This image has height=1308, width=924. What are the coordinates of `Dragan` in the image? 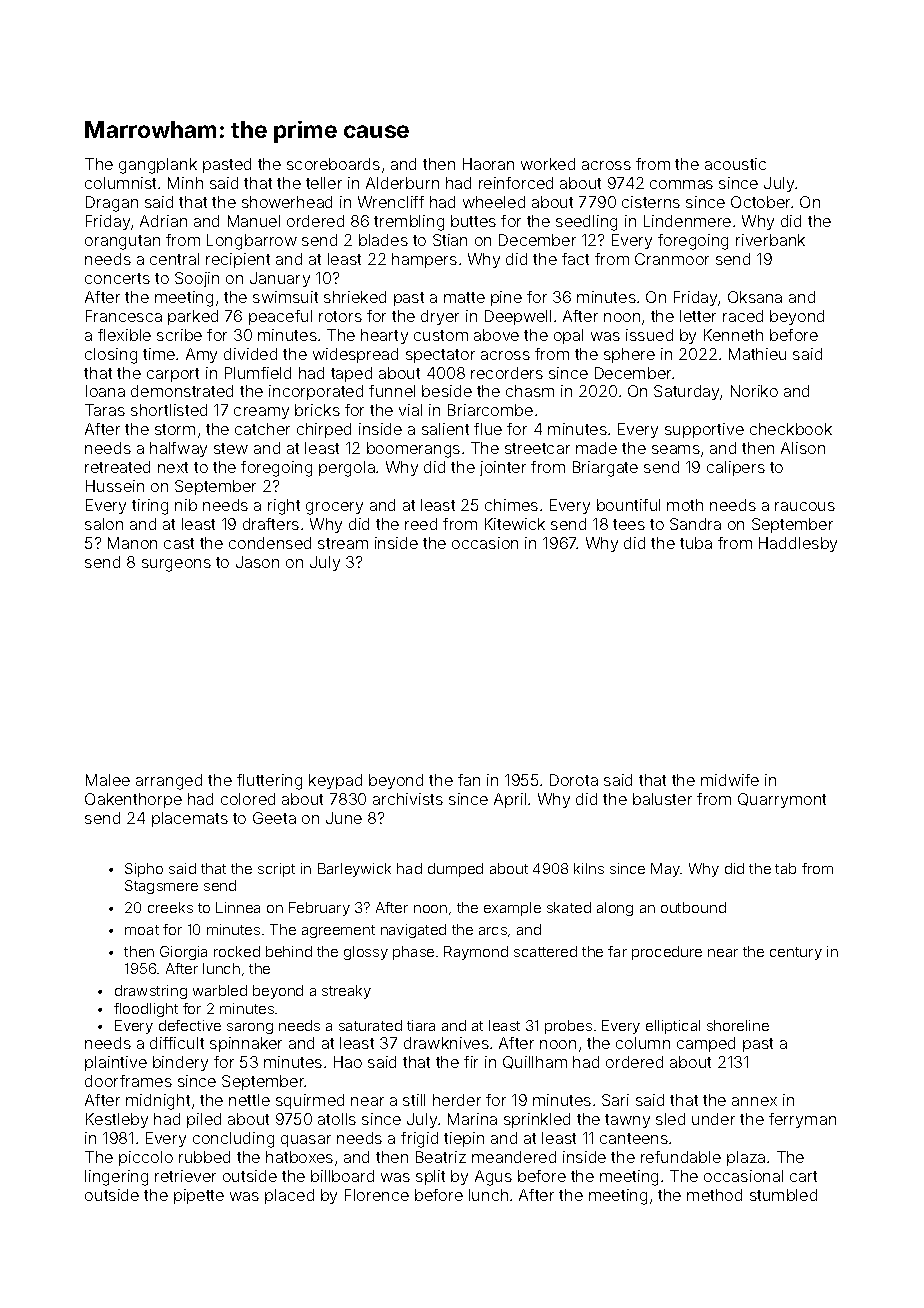 It's located at (112, 204).
